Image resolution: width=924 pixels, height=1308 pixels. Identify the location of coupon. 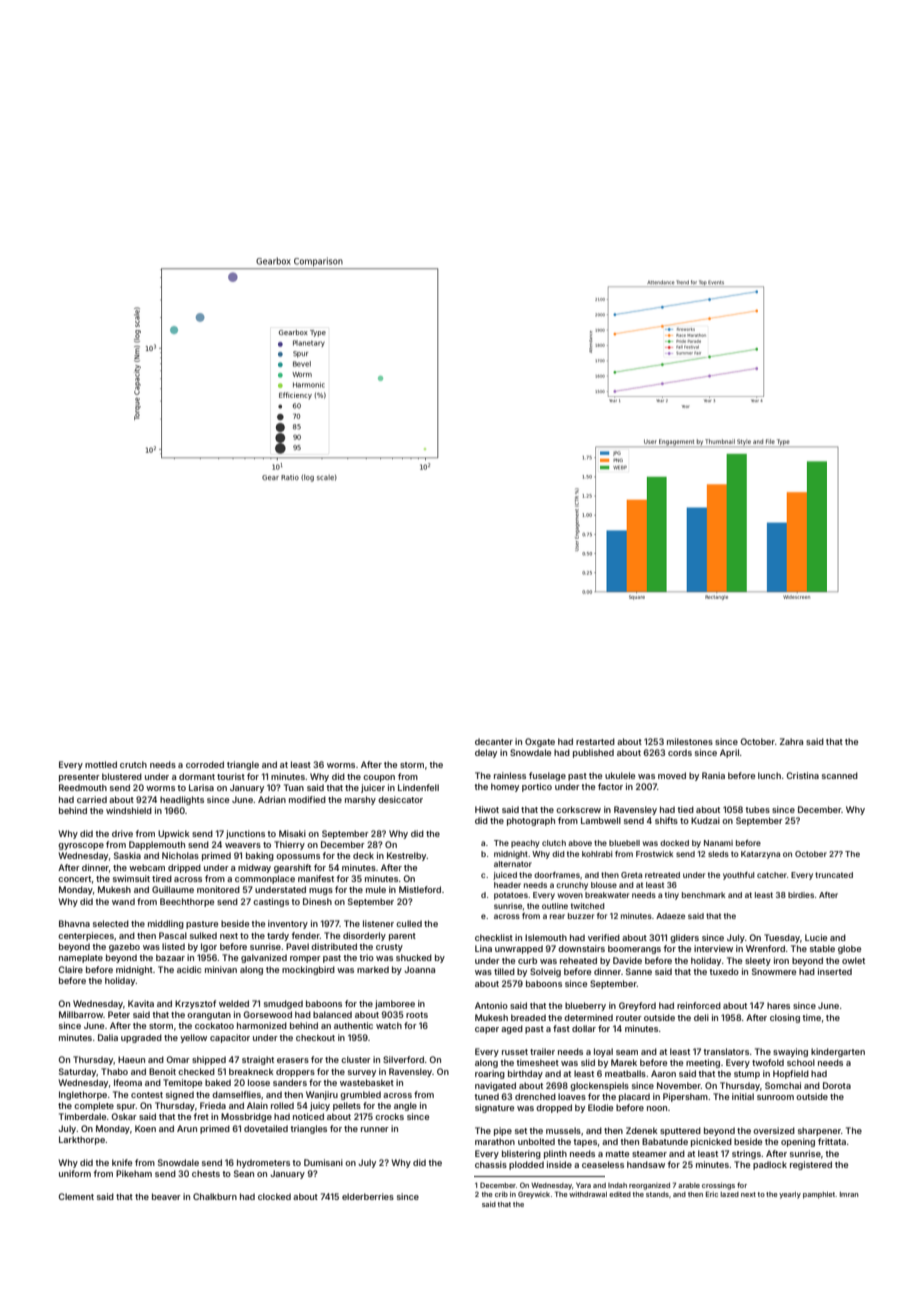
(379, 778).
